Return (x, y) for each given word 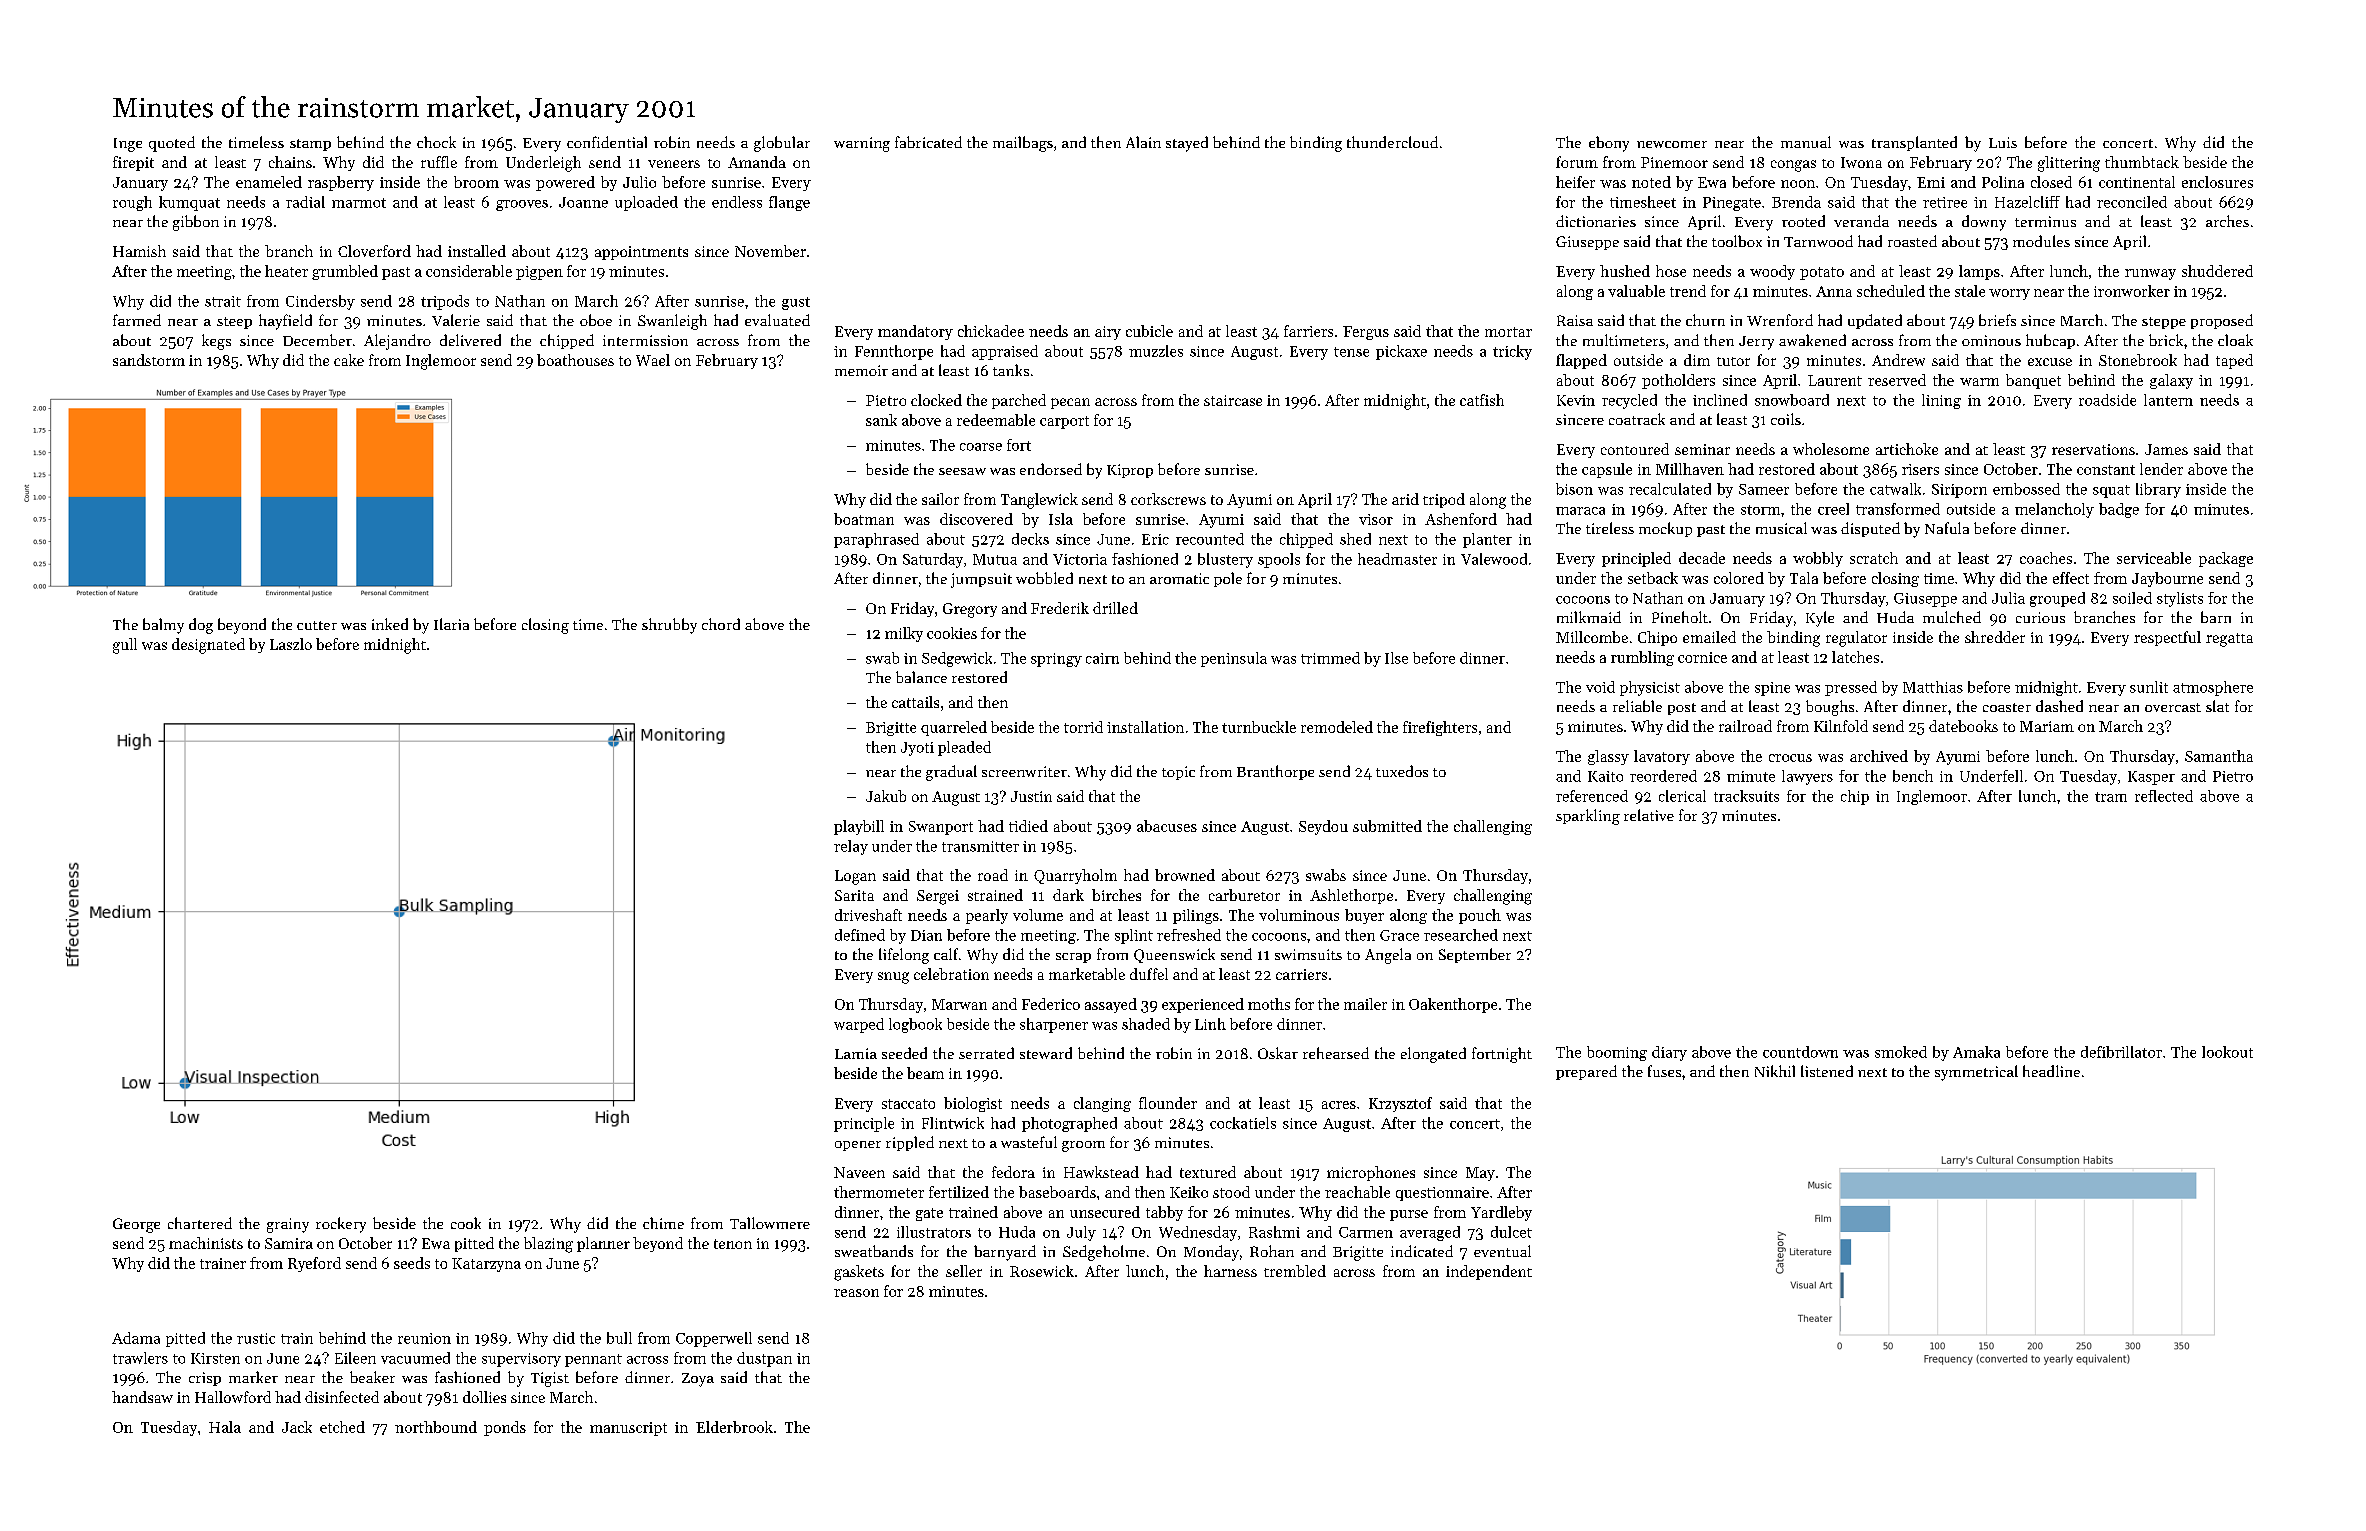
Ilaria (451, 624)
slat (2217, 706)
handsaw (142, 1397)
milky (904, 634)
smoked (1901, 1052)
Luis (2003, 142)
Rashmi (1274, 1232)
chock (436, 142)
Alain (1143, 142)
